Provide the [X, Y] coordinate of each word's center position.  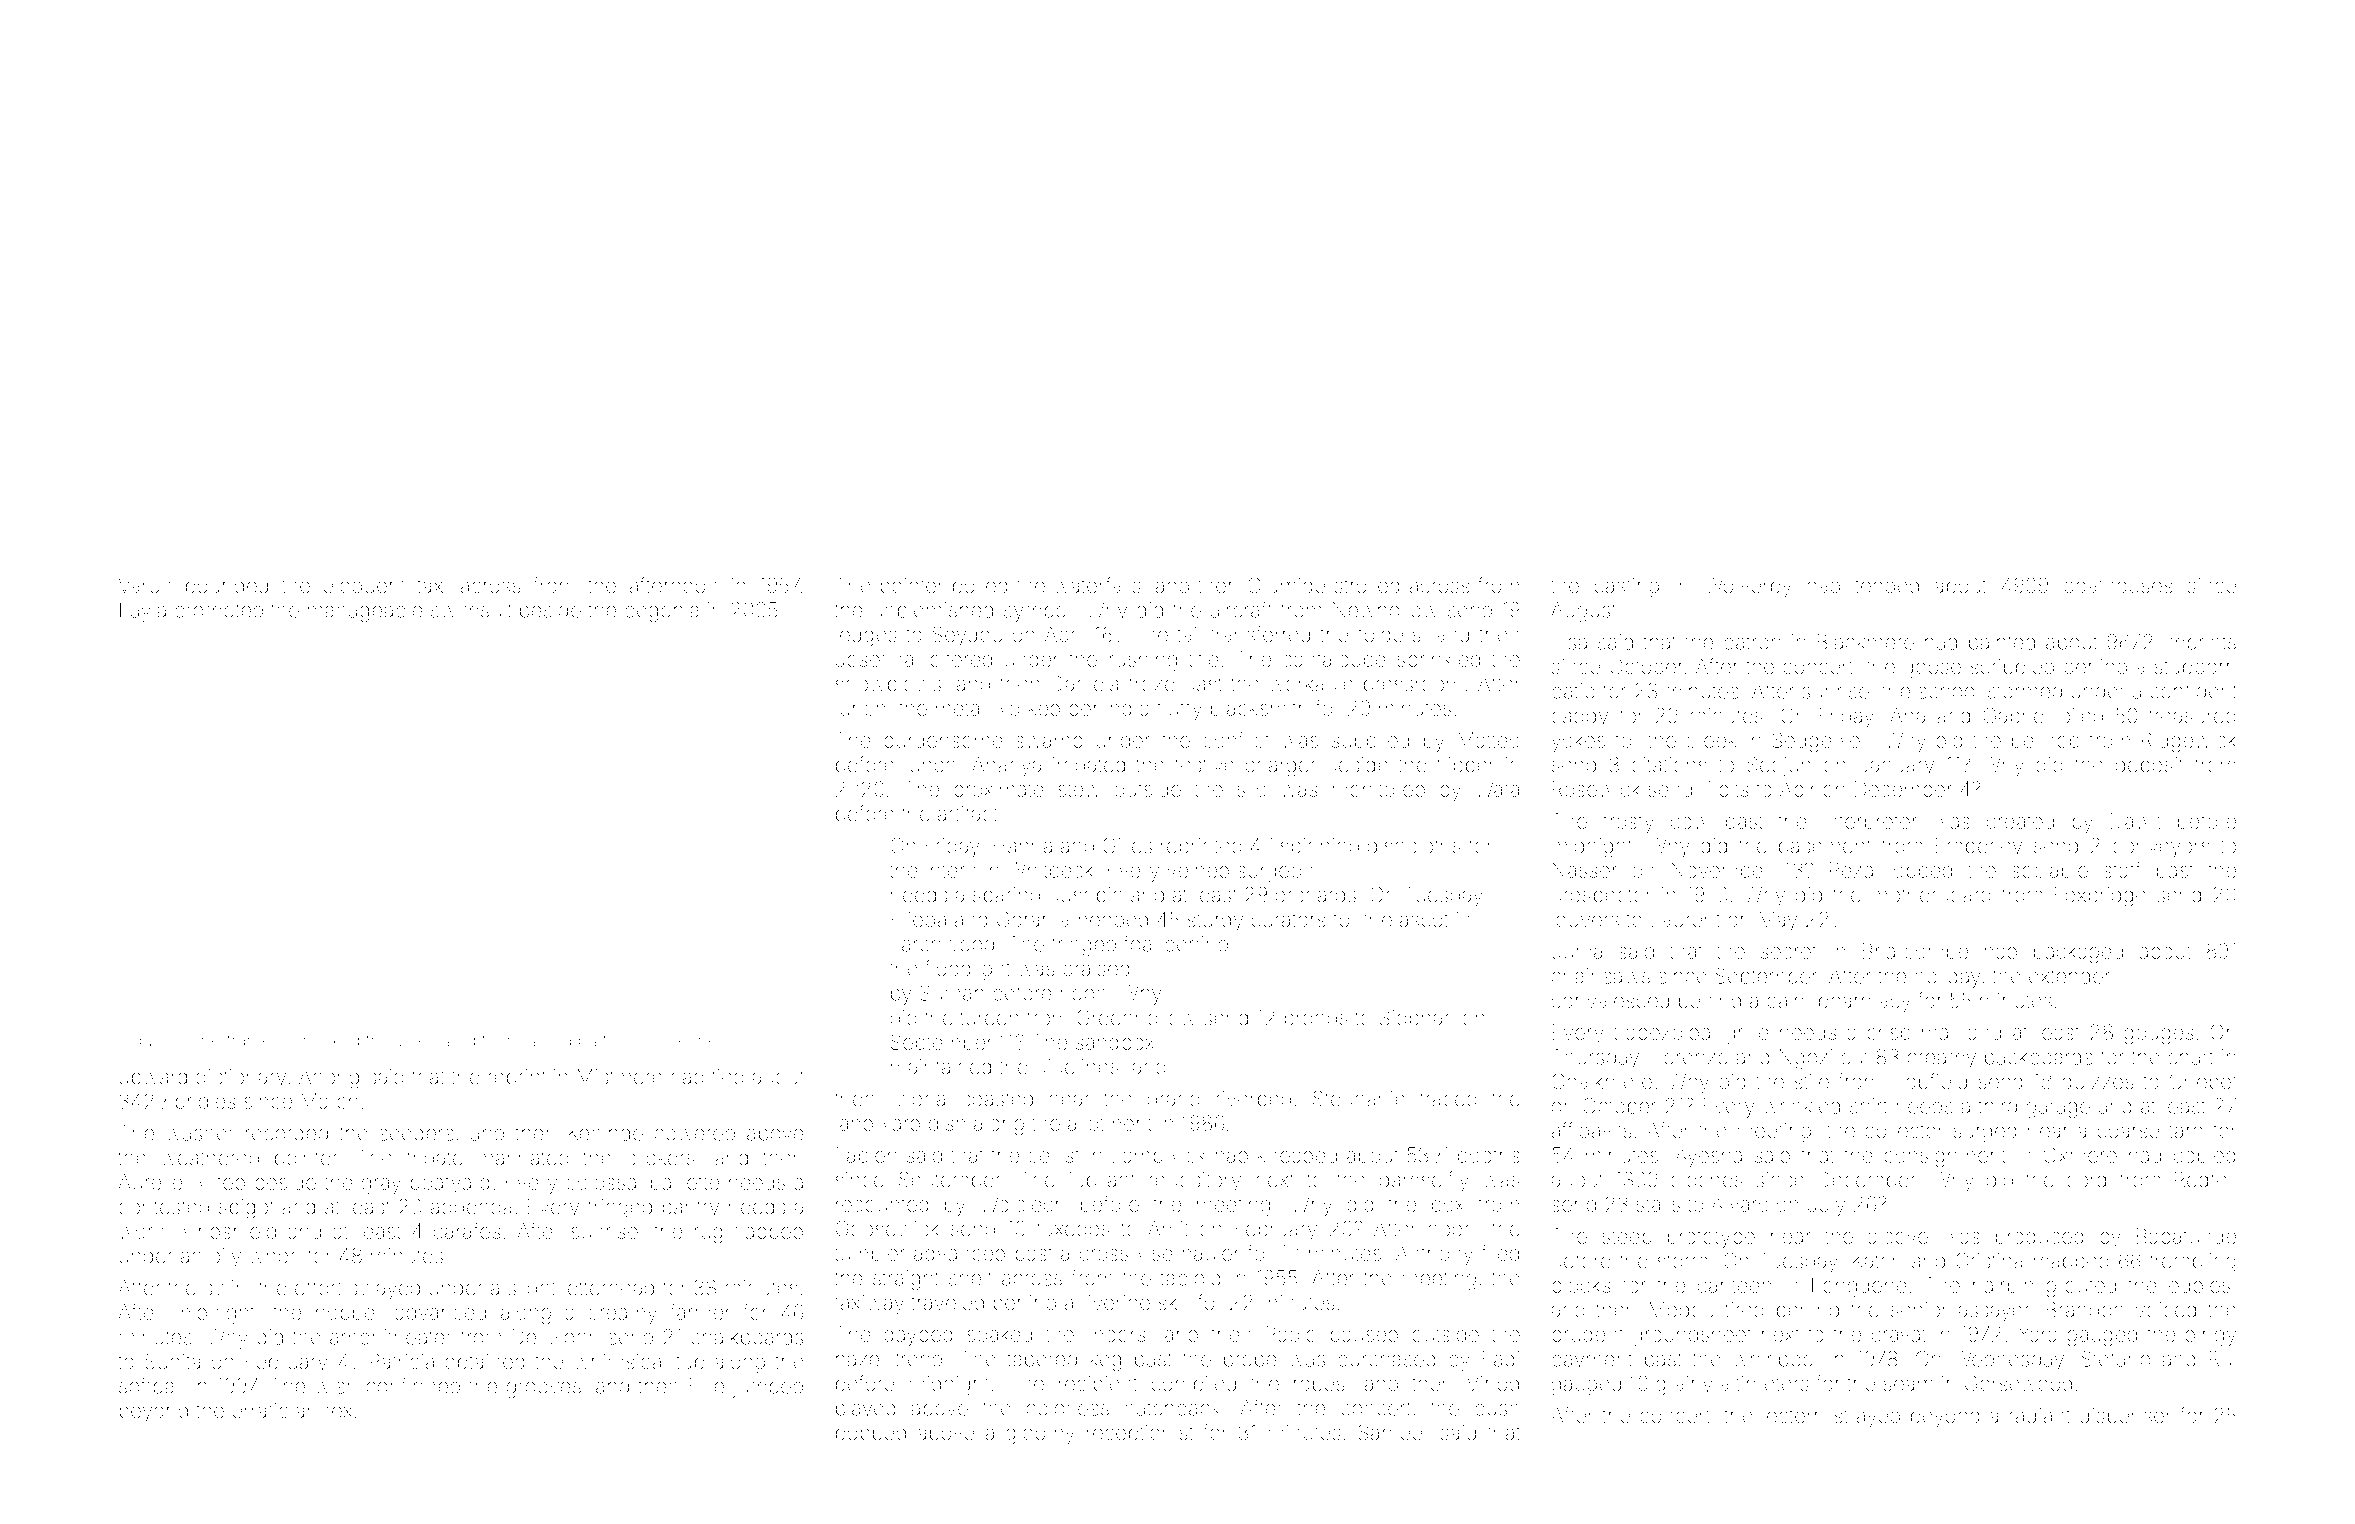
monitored [1379, 789]
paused [1364, 1336]
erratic [260, 1410]
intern [951, 870]
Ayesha [1708, 1157]
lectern [1793, 1415]
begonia [662, 612]
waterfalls [1097, 585]
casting [1626, 588]
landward [878, 1123]
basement [1825, 846]
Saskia [547, 1040]
